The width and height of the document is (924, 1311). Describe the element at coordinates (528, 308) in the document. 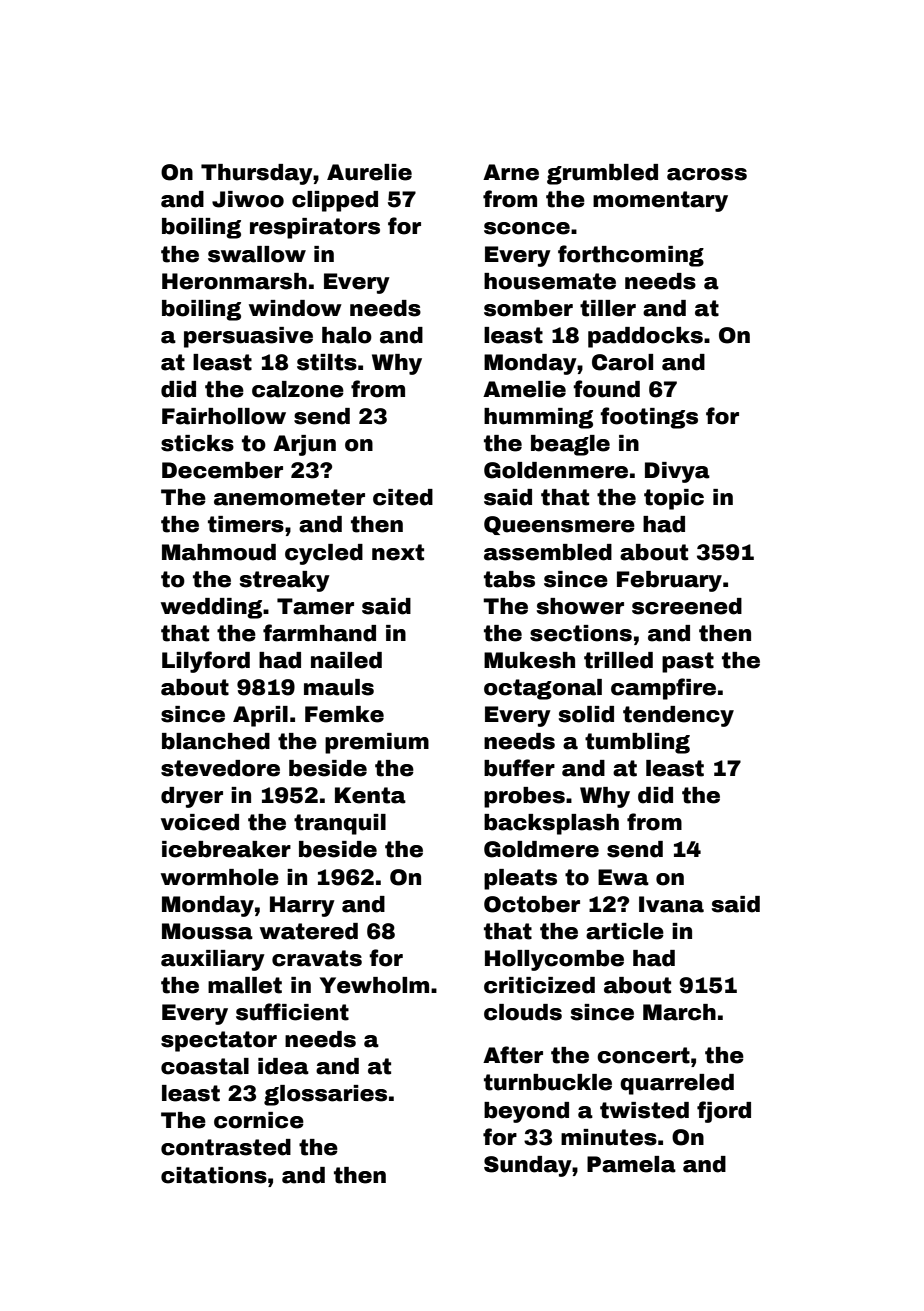

I see `somber` at that location.
